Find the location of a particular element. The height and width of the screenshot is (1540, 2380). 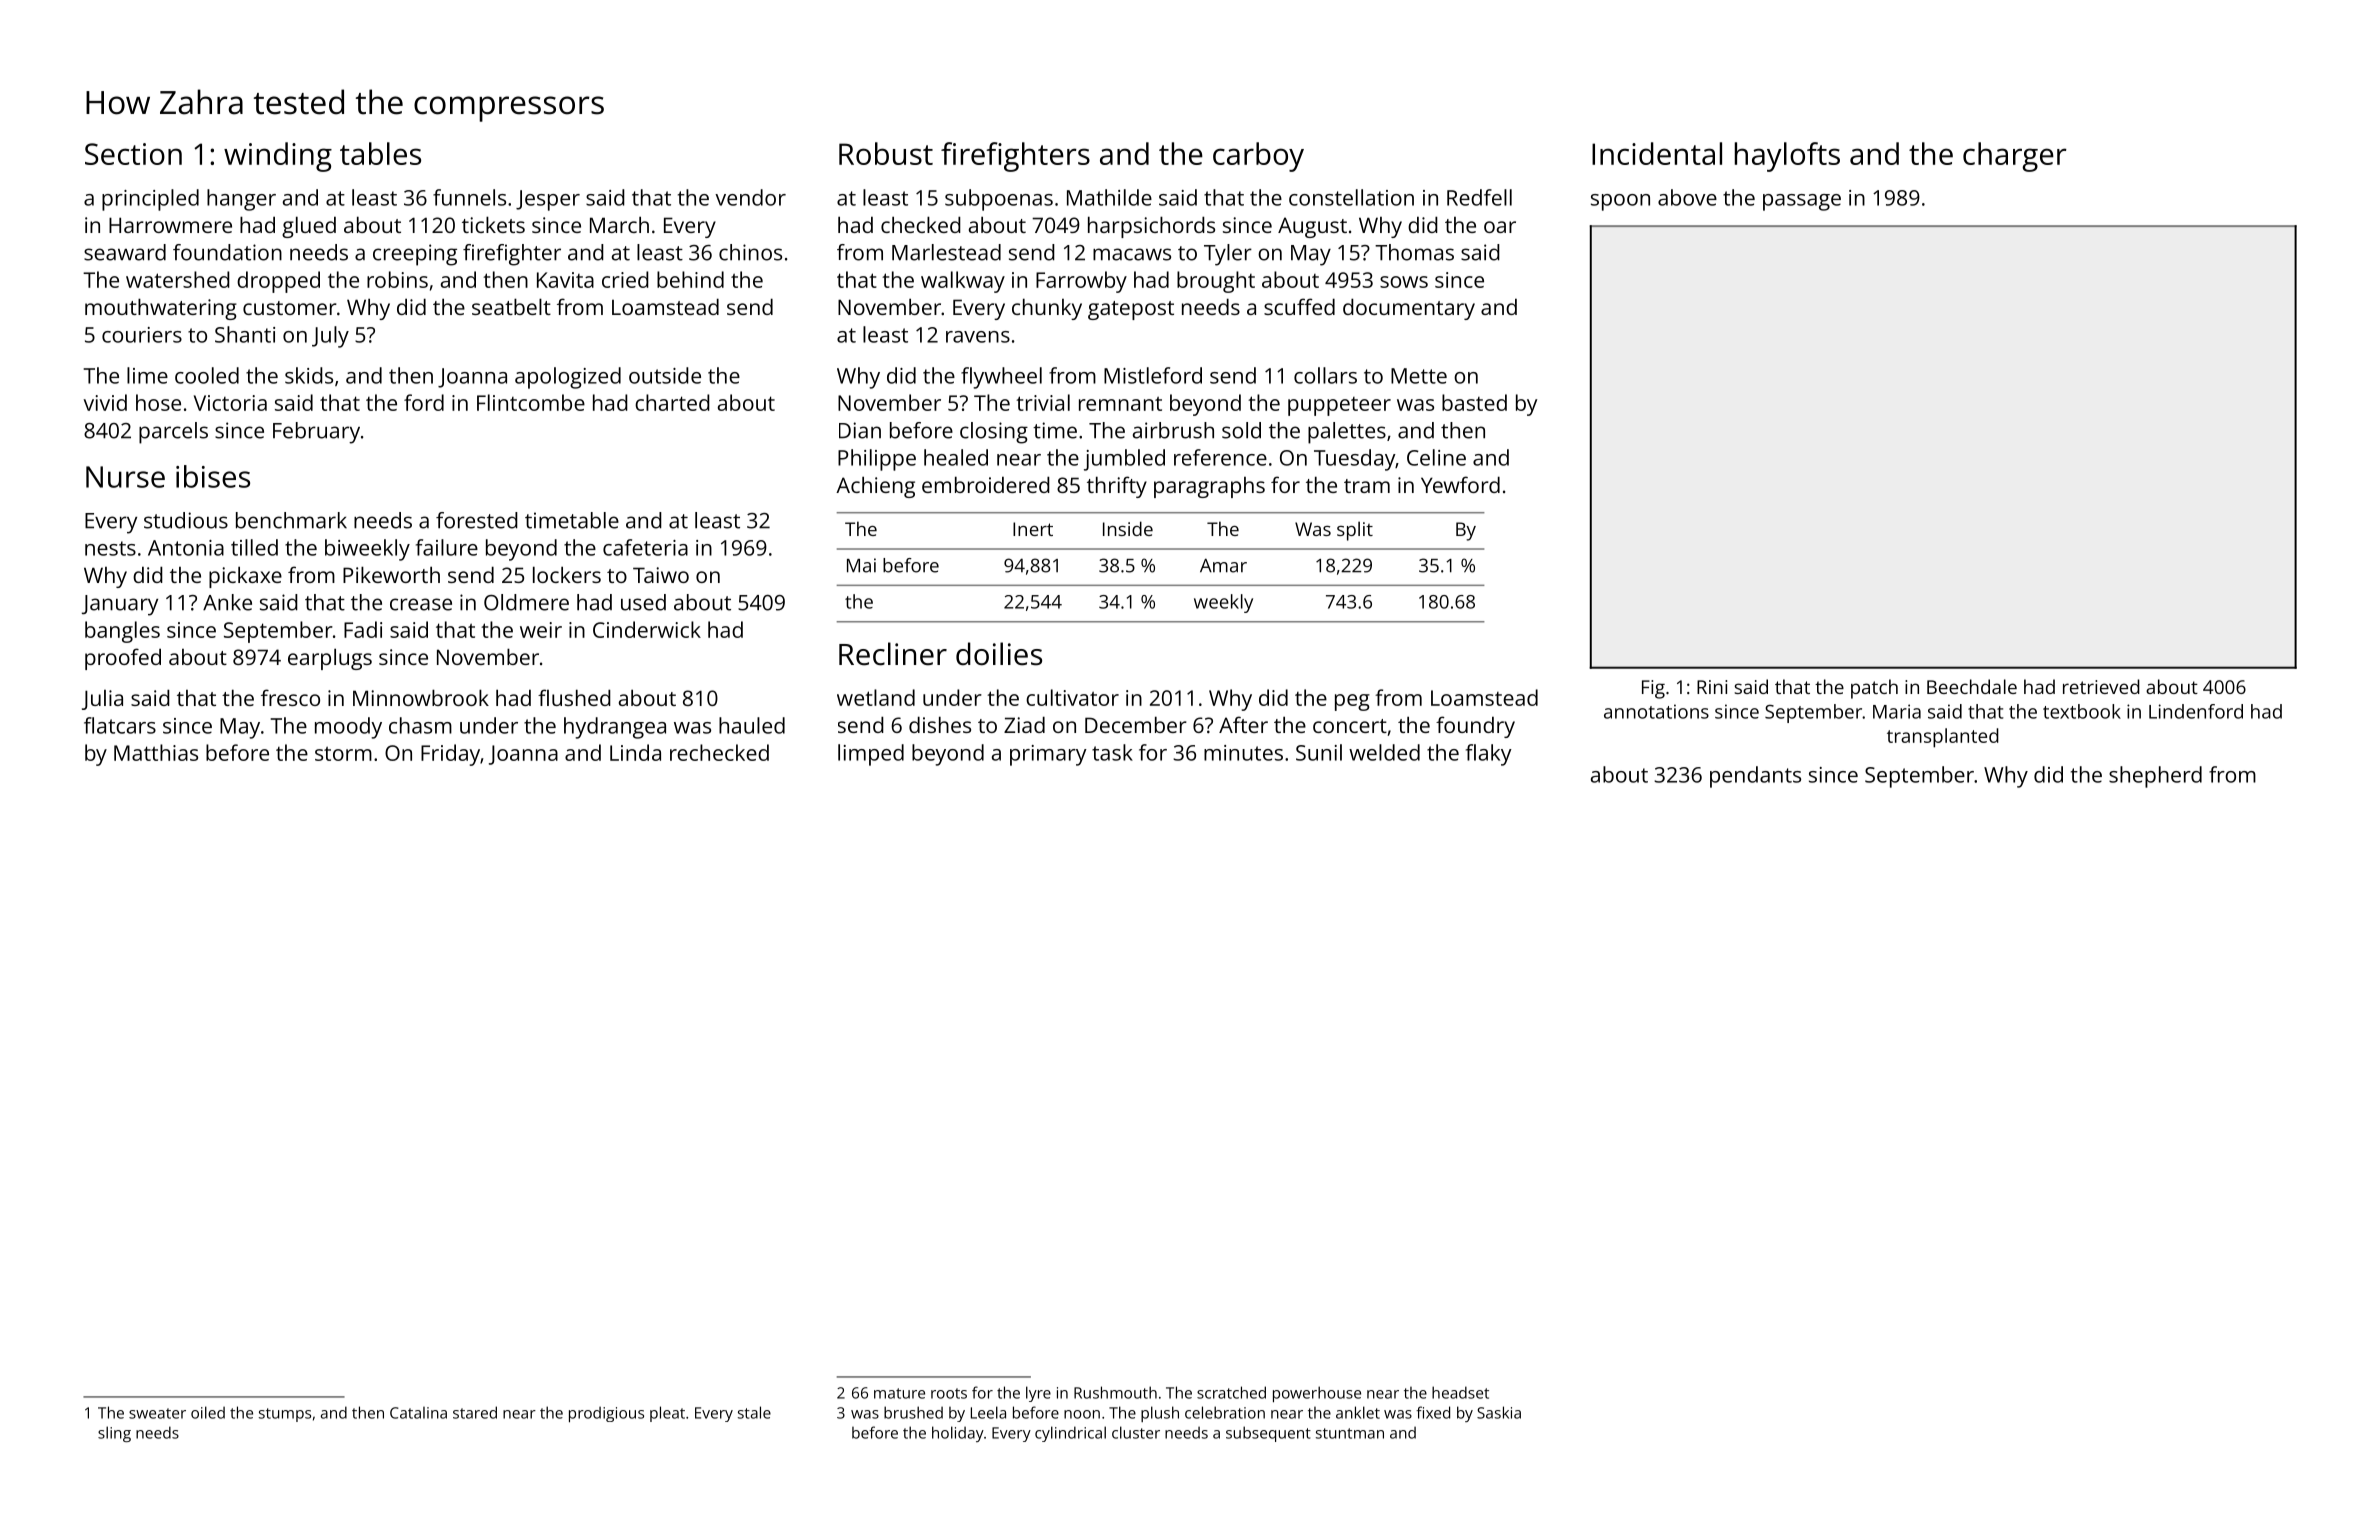

headset is located at coordinates (1460, 1392).
